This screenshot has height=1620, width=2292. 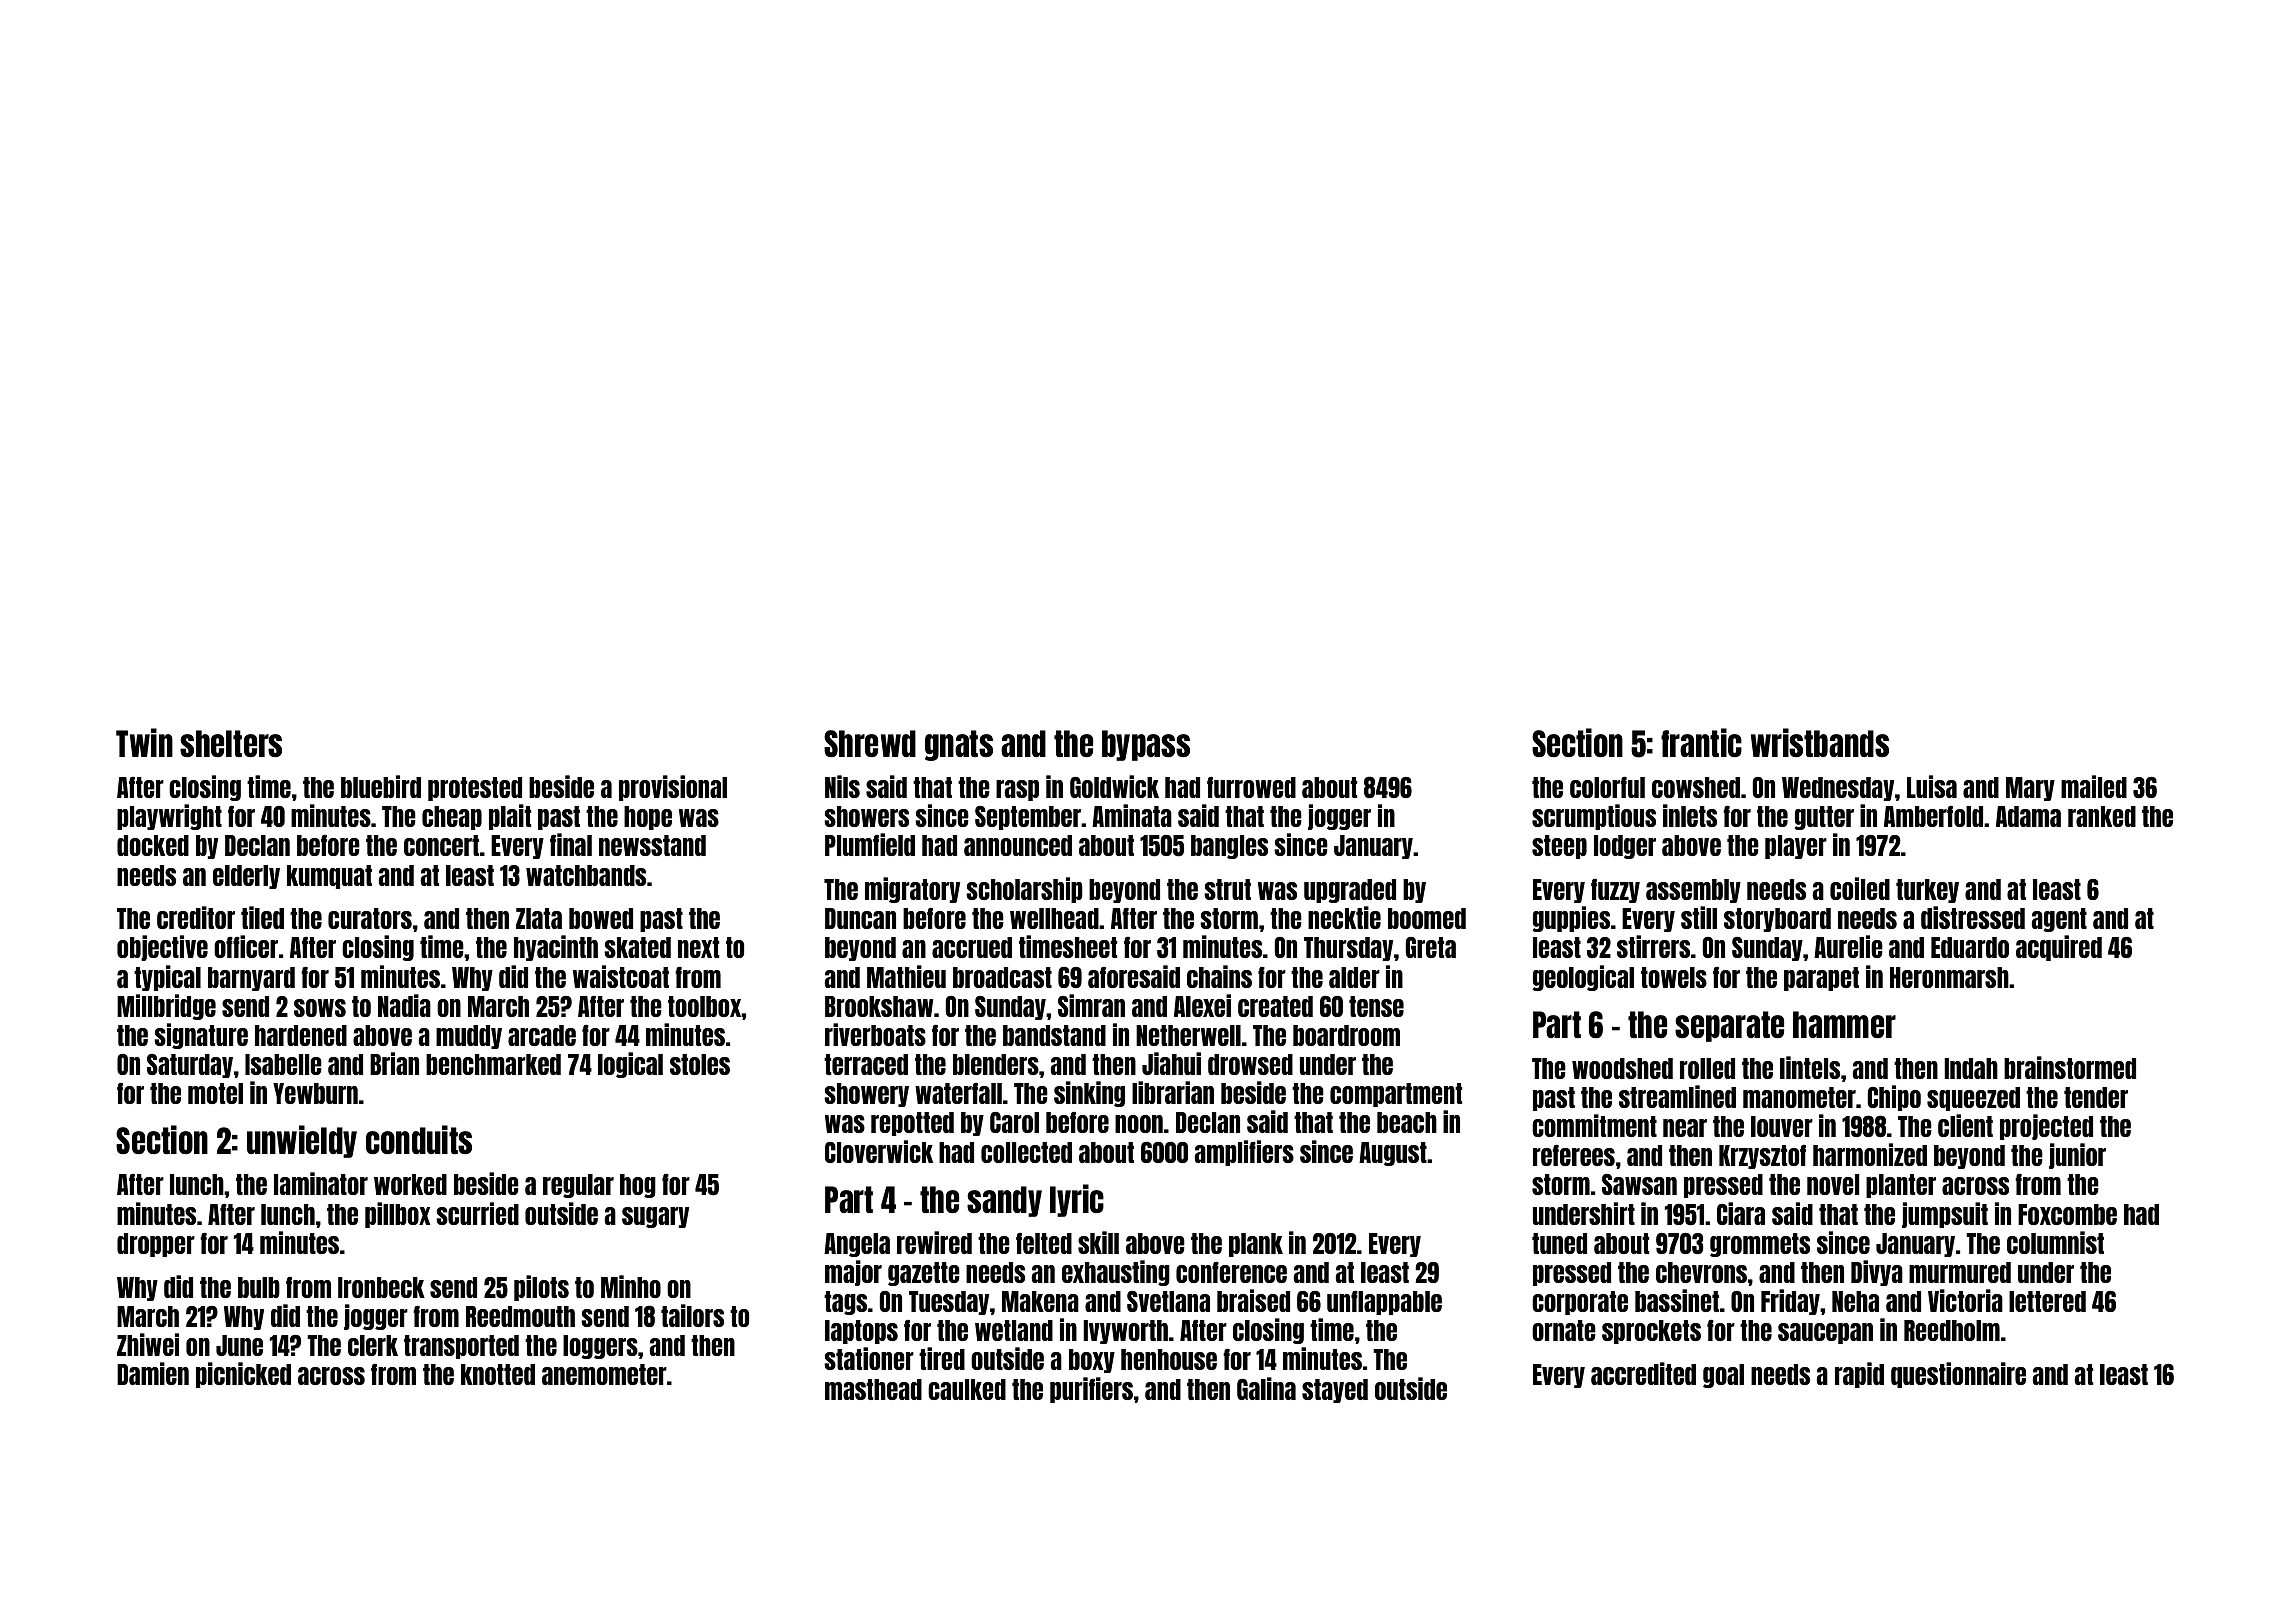 What do you see at coordinates (866, 1095) in the screenshot?
I see `showery` at bounding box center [866, 1095].
